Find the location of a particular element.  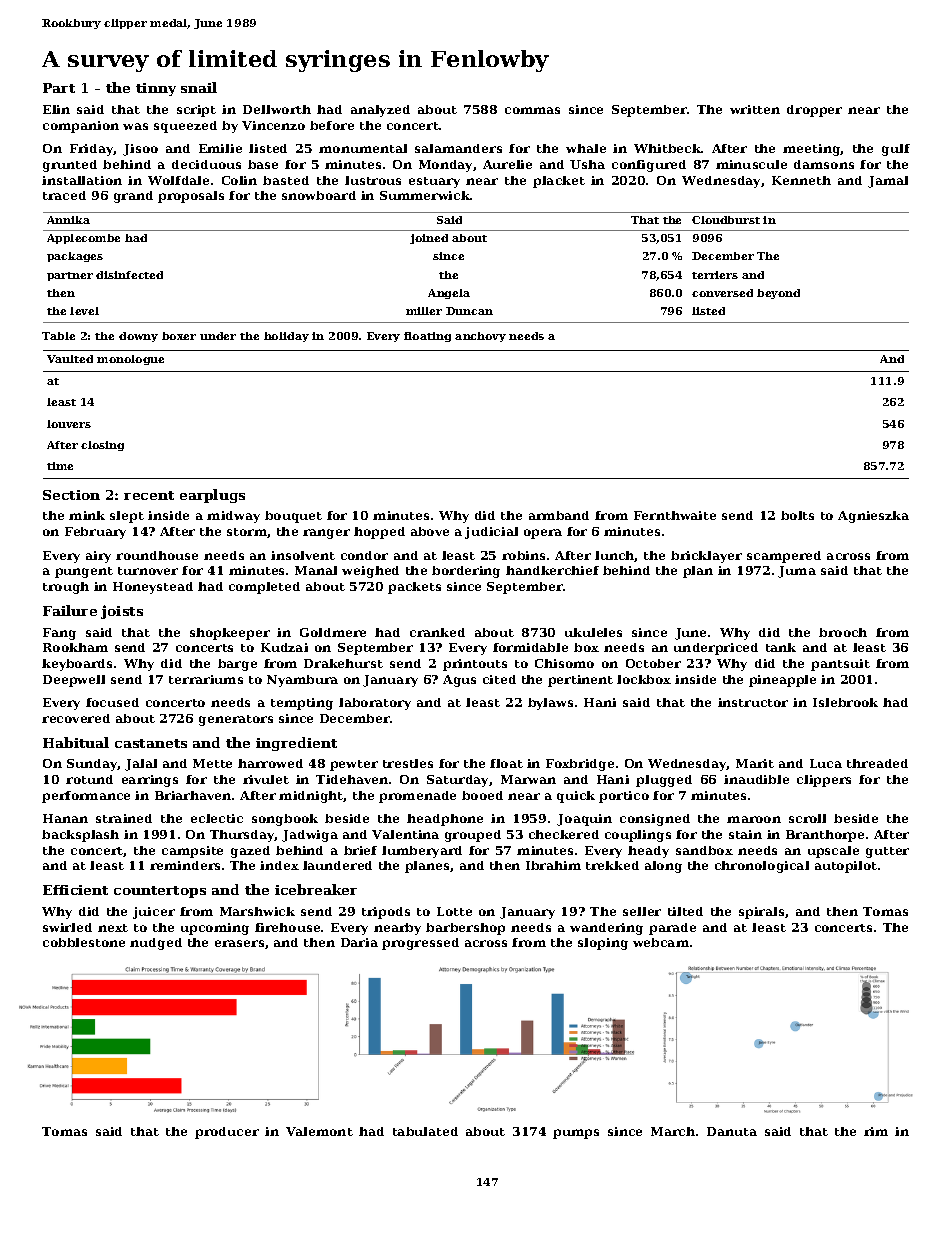

written is located at coordinates (755, 109).
